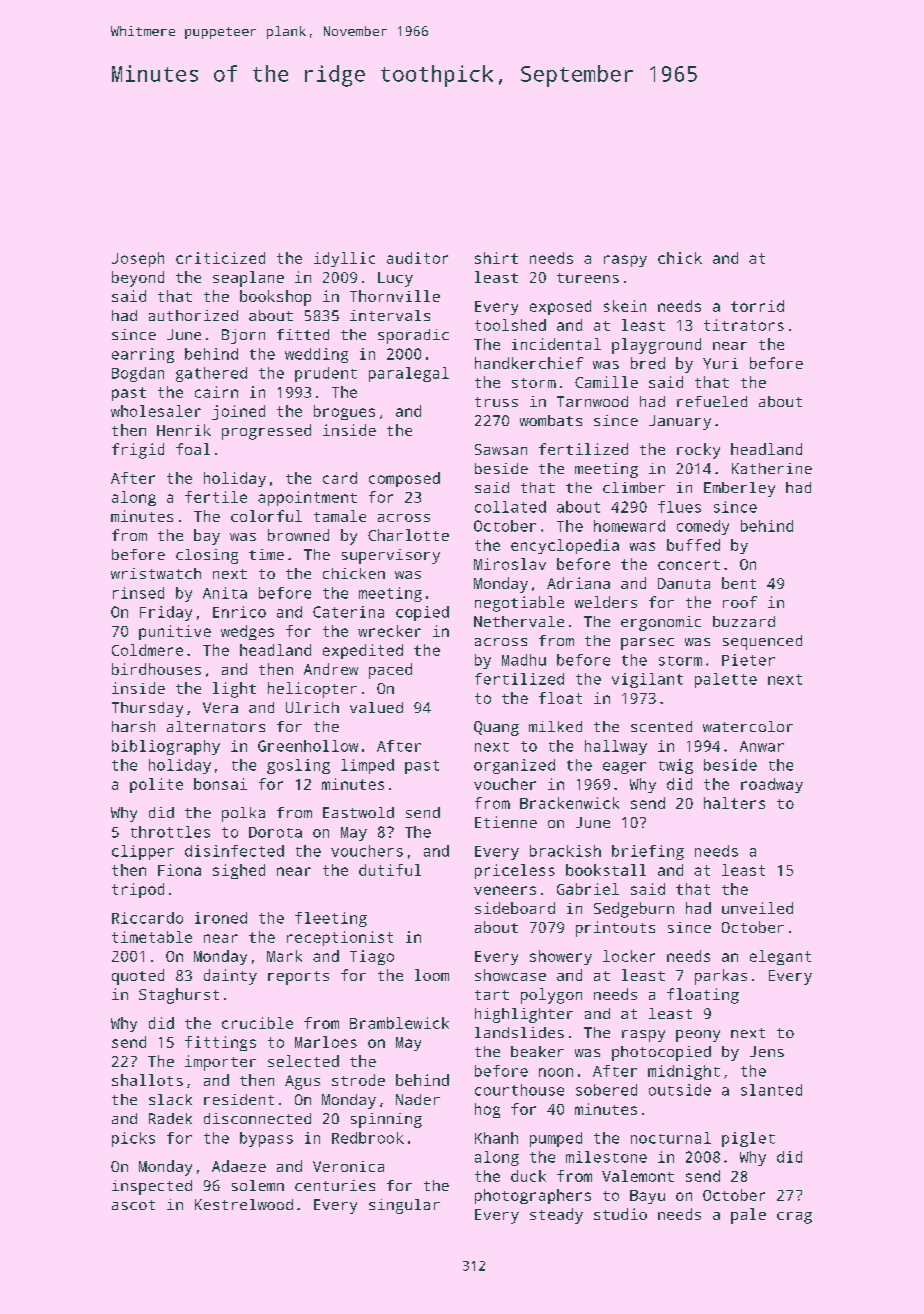 This screenshot has width=924, height=1314. I want to click on elegant, so click(780, 957).
